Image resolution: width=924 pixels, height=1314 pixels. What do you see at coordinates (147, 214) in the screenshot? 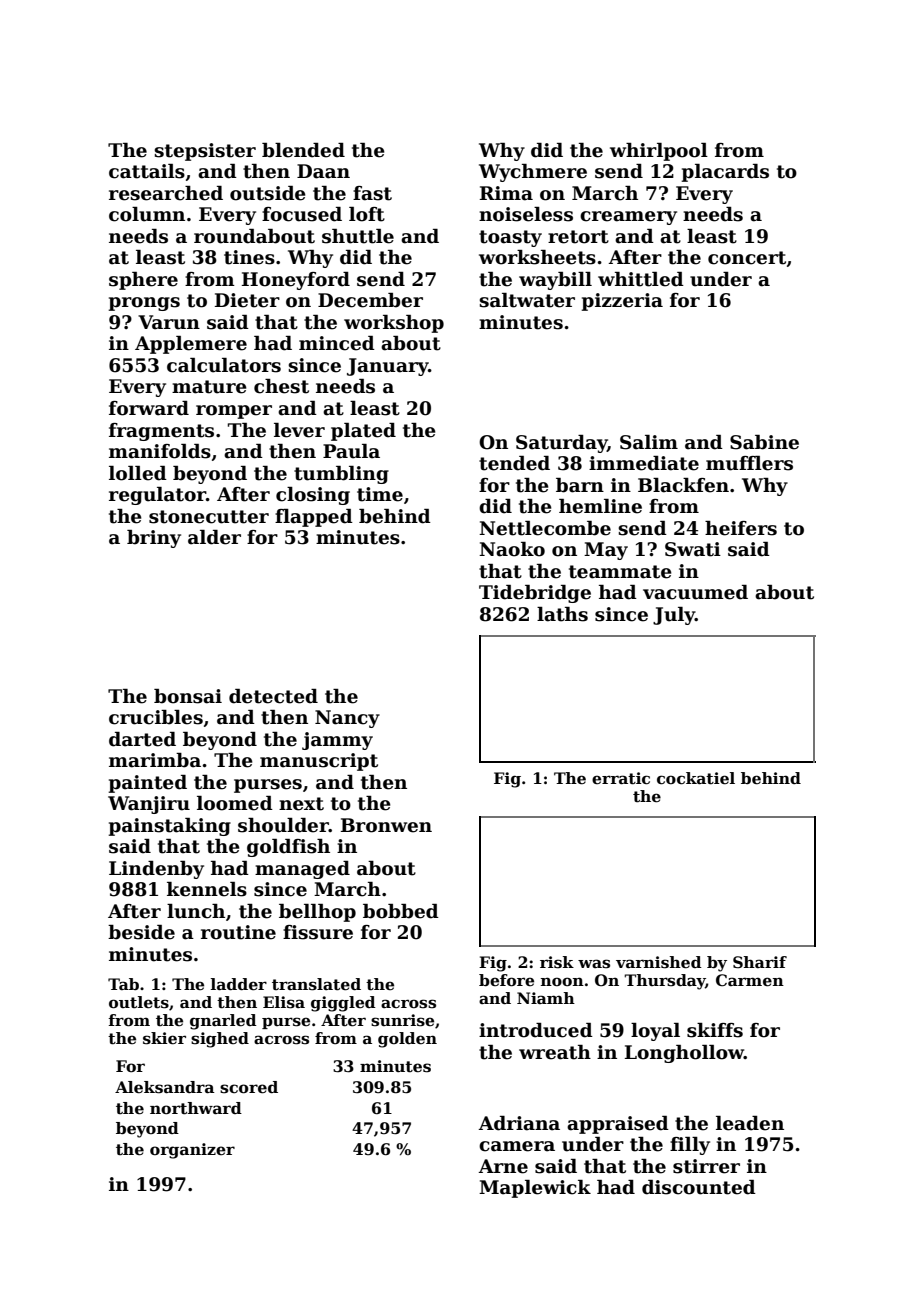
I see `column` at bounding box center [147, 214].
